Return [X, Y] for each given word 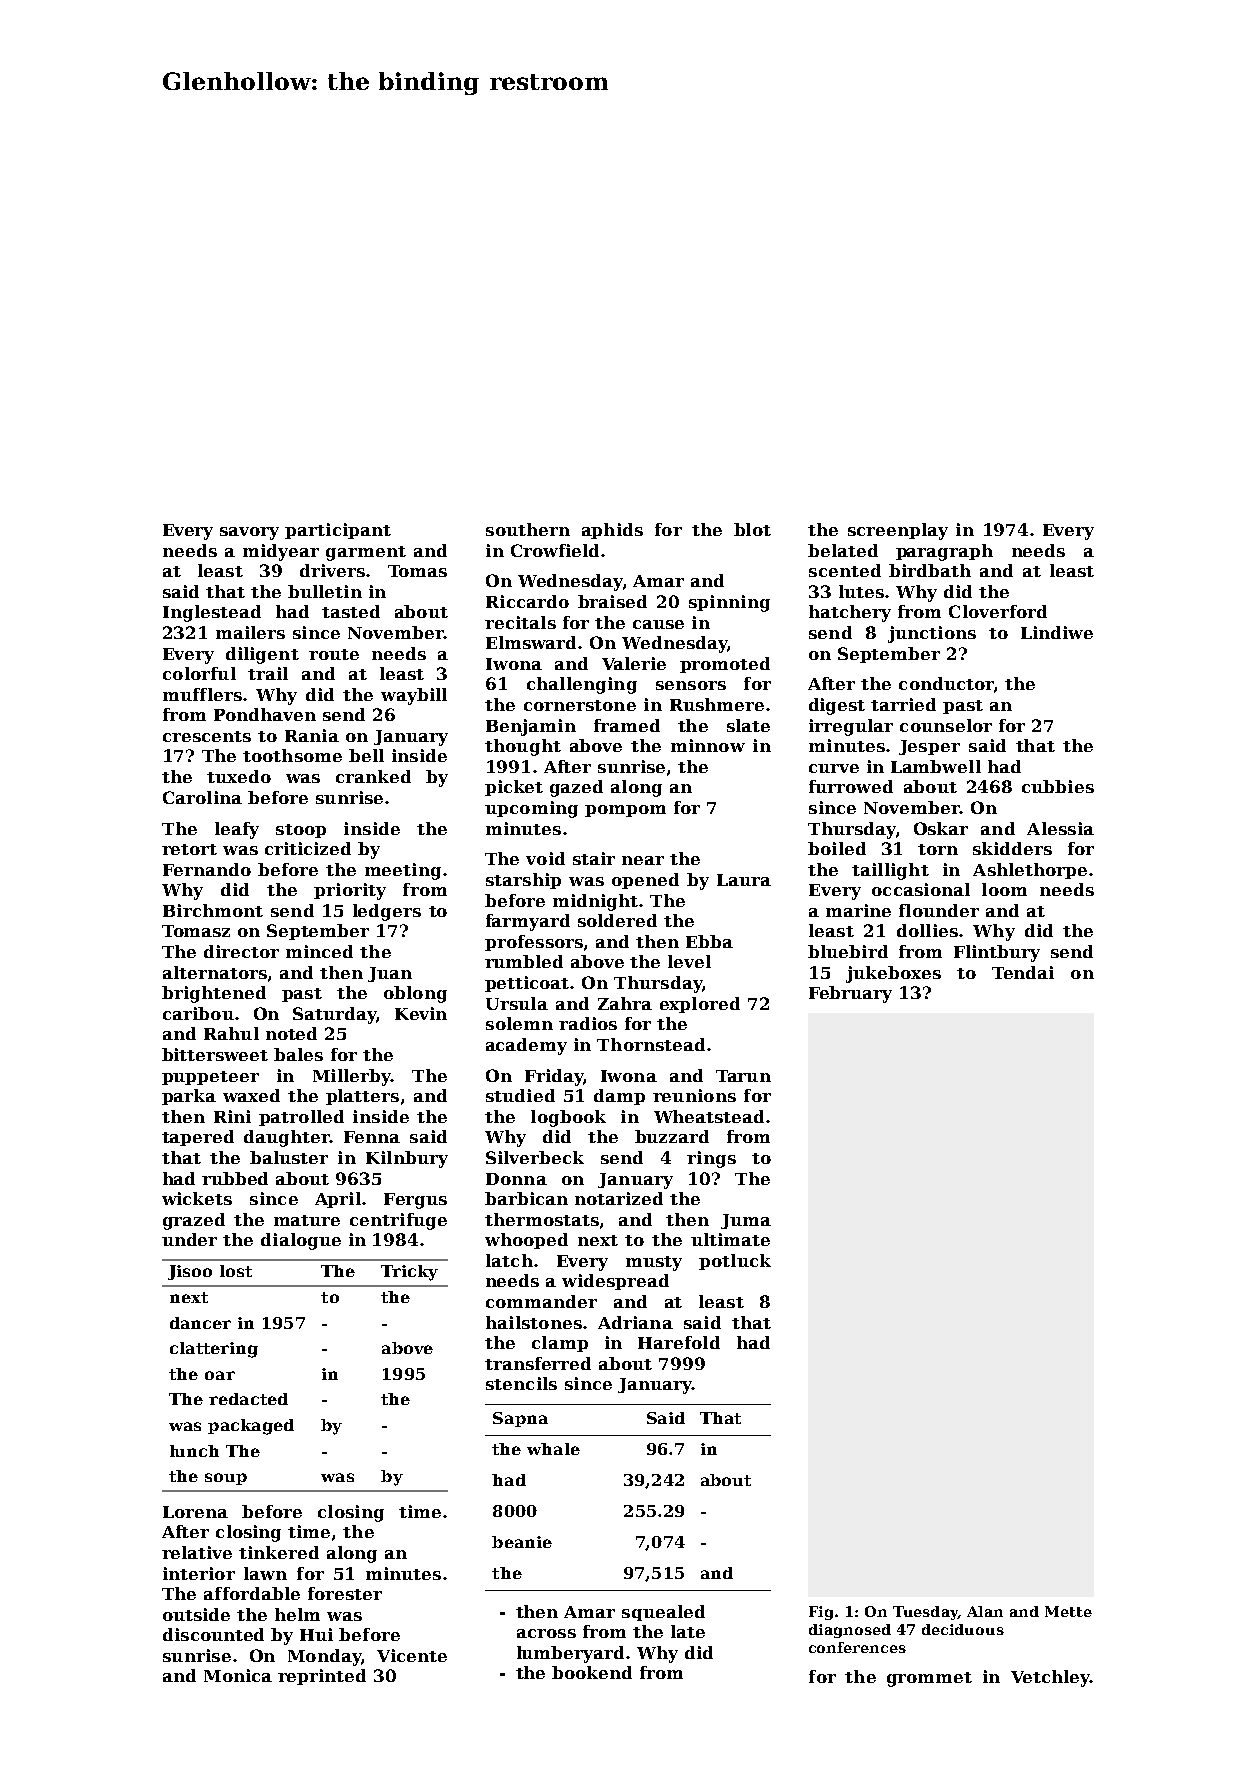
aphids [612, 531]
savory [249, 533]
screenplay [898, 531]
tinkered [279, 1552]
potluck [735, 1262]
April [338, 1200]
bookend [592, 1672]
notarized [619, 1198]
